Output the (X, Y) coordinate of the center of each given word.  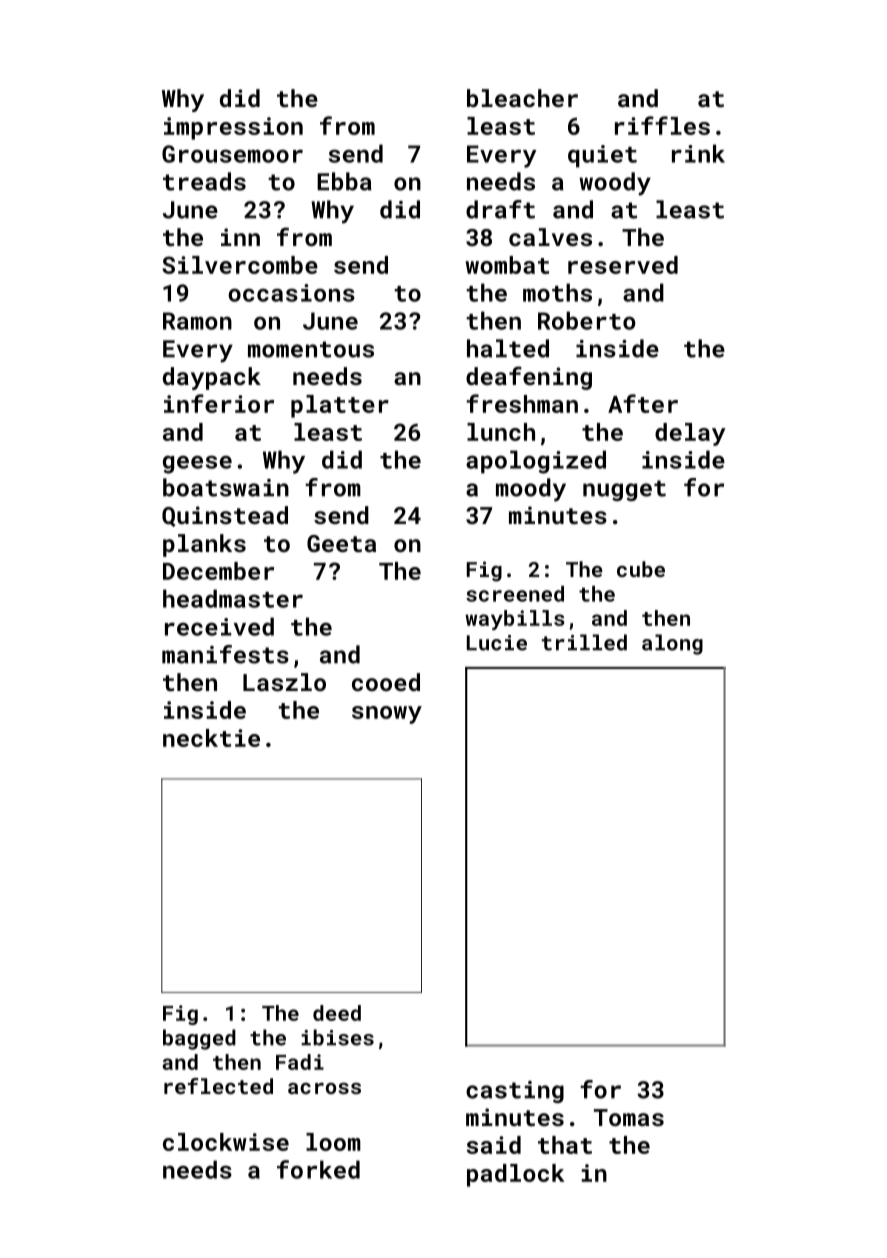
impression (233, 128)
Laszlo (284, 682)
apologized (536, 462)
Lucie (497, 643)
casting (515, 1092)
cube (641, 569)
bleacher (522, 98)
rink (698, 153)
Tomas (629, 1117)
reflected (218, 1086)
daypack (212, 378)
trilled (584, 642)
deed (337, 1013)
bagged (199, 1039)
